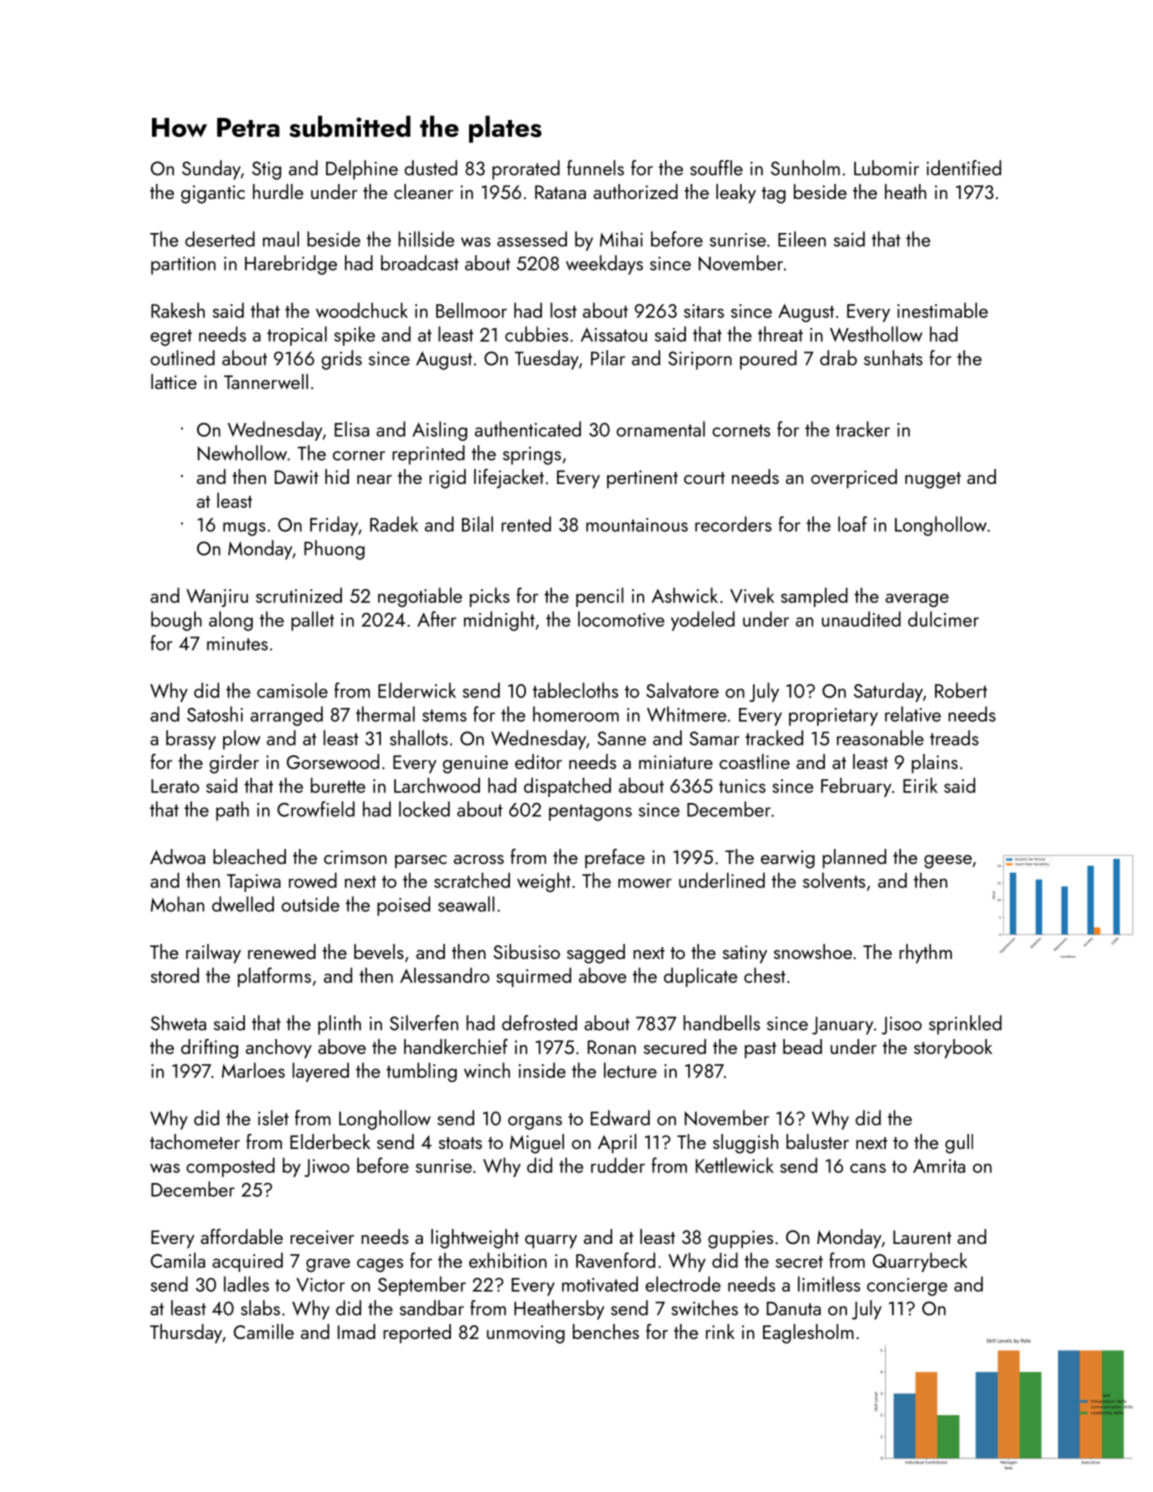 Image resolution: width=1153 pixels, height=1492 pixels. I want to click on affordable, so click(242, 1236).
